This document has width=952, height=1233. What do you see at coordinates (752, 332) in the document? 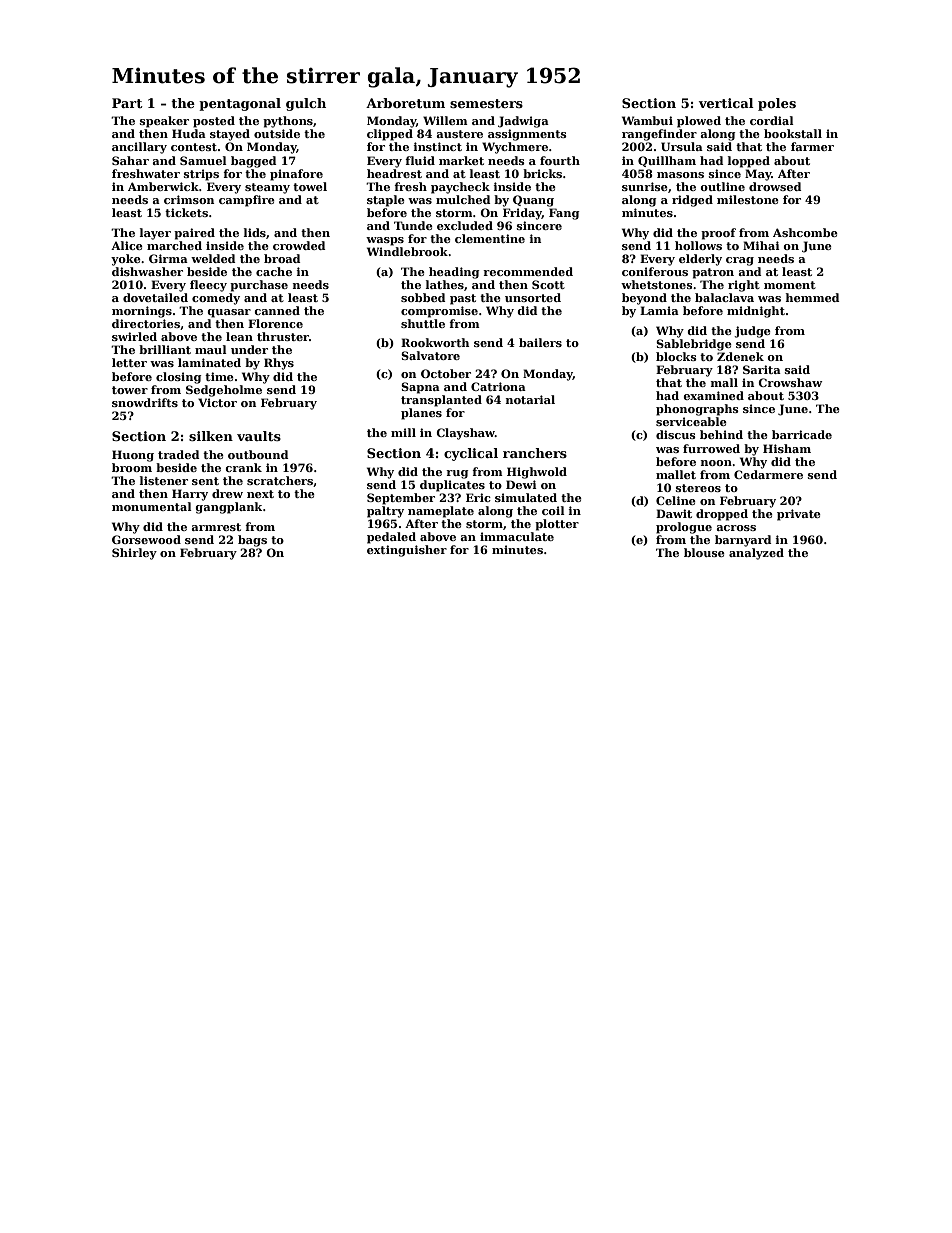
I see `judge` at bounding box center [752, 332].
